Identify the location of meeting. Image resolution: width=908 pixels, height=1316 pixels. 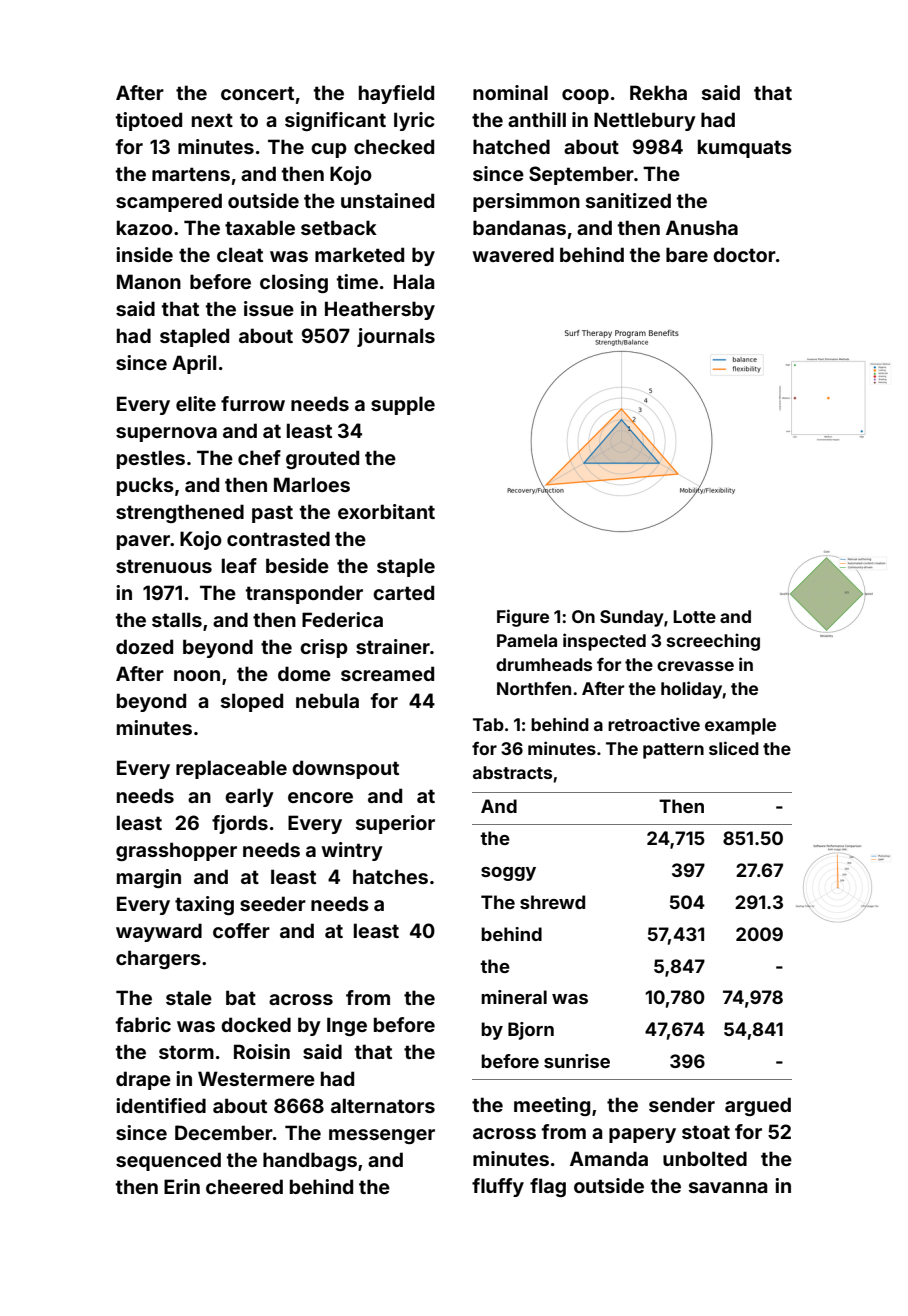
(552, 1106).
